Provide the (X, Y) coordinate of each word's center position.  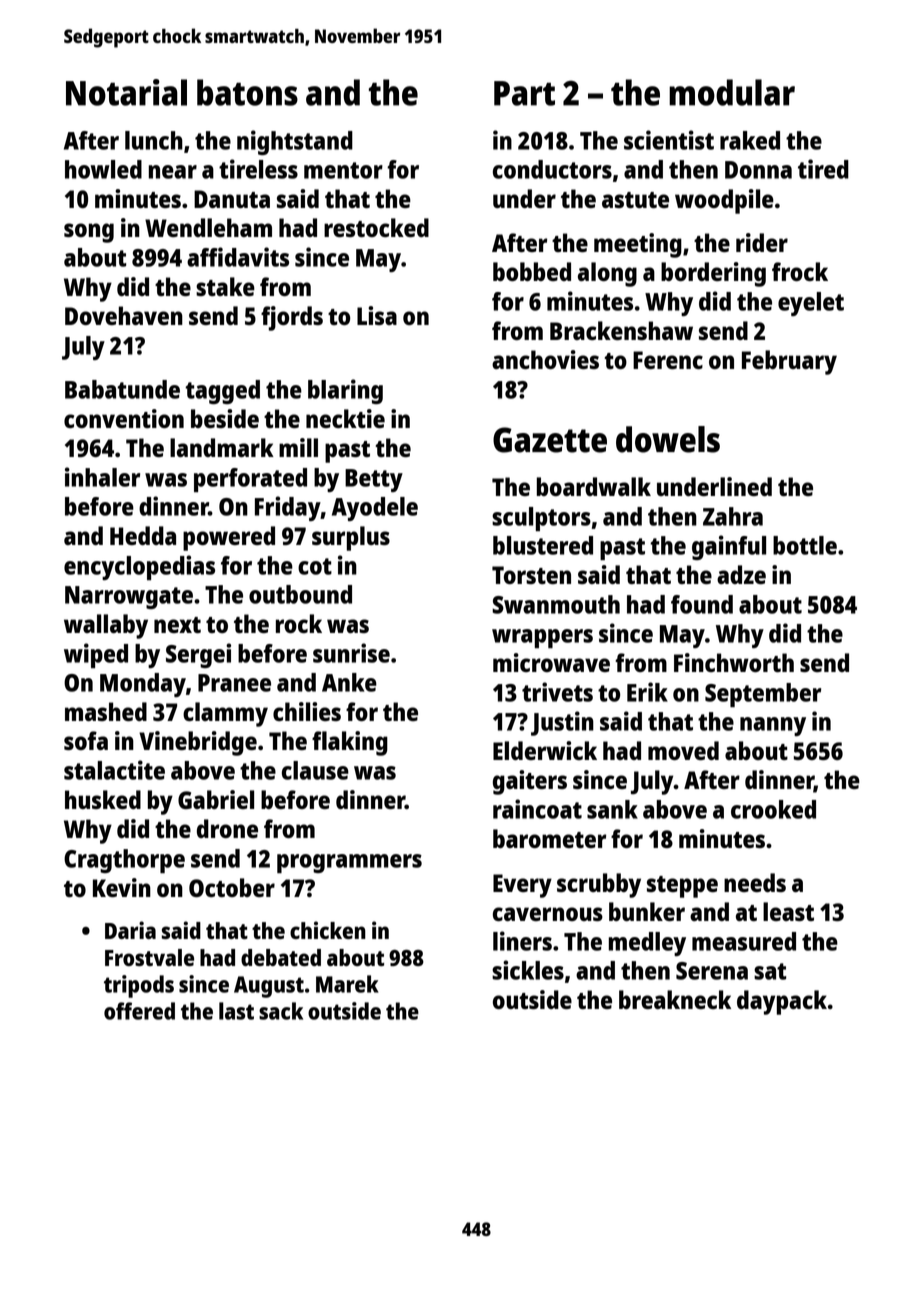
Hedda (143, 535)
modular (732, 92)
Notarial (126, 92)
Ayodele (375, 509)
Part (524, 93)
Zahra (733, 516)
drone (227, 828)
